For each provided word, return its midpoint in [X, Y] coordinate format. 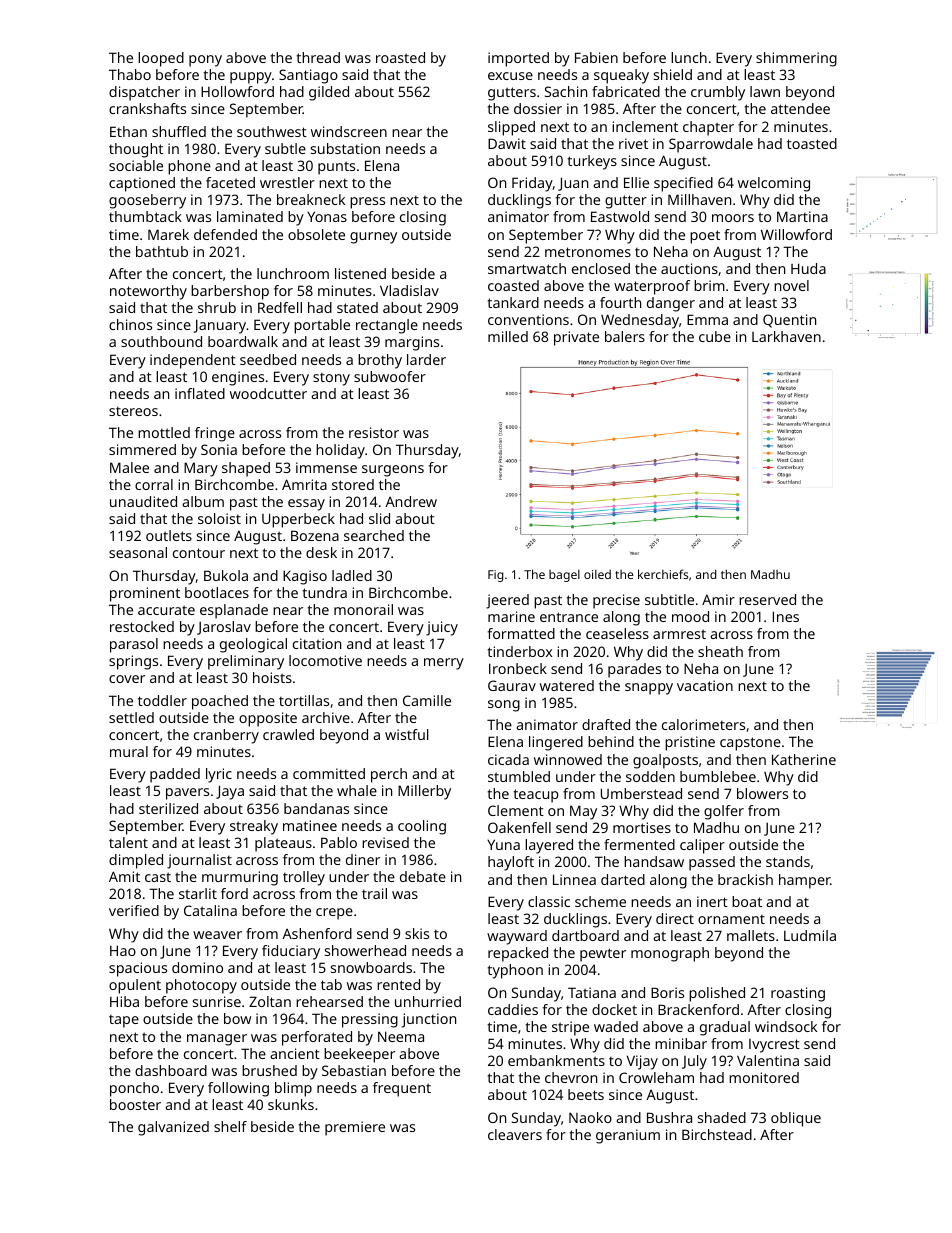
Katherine [804, 759]
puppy [251, 78]
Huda [808, 268]
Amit [124, 876]
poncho [134, 1089]
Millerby [424, 792]
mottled [164, 432]
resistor [374, 432]
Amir [718, 599]
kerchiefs [663, 574]
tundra [325, 592]
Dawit [507, 143]
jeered [507, 601]
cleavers [515, 1134]
